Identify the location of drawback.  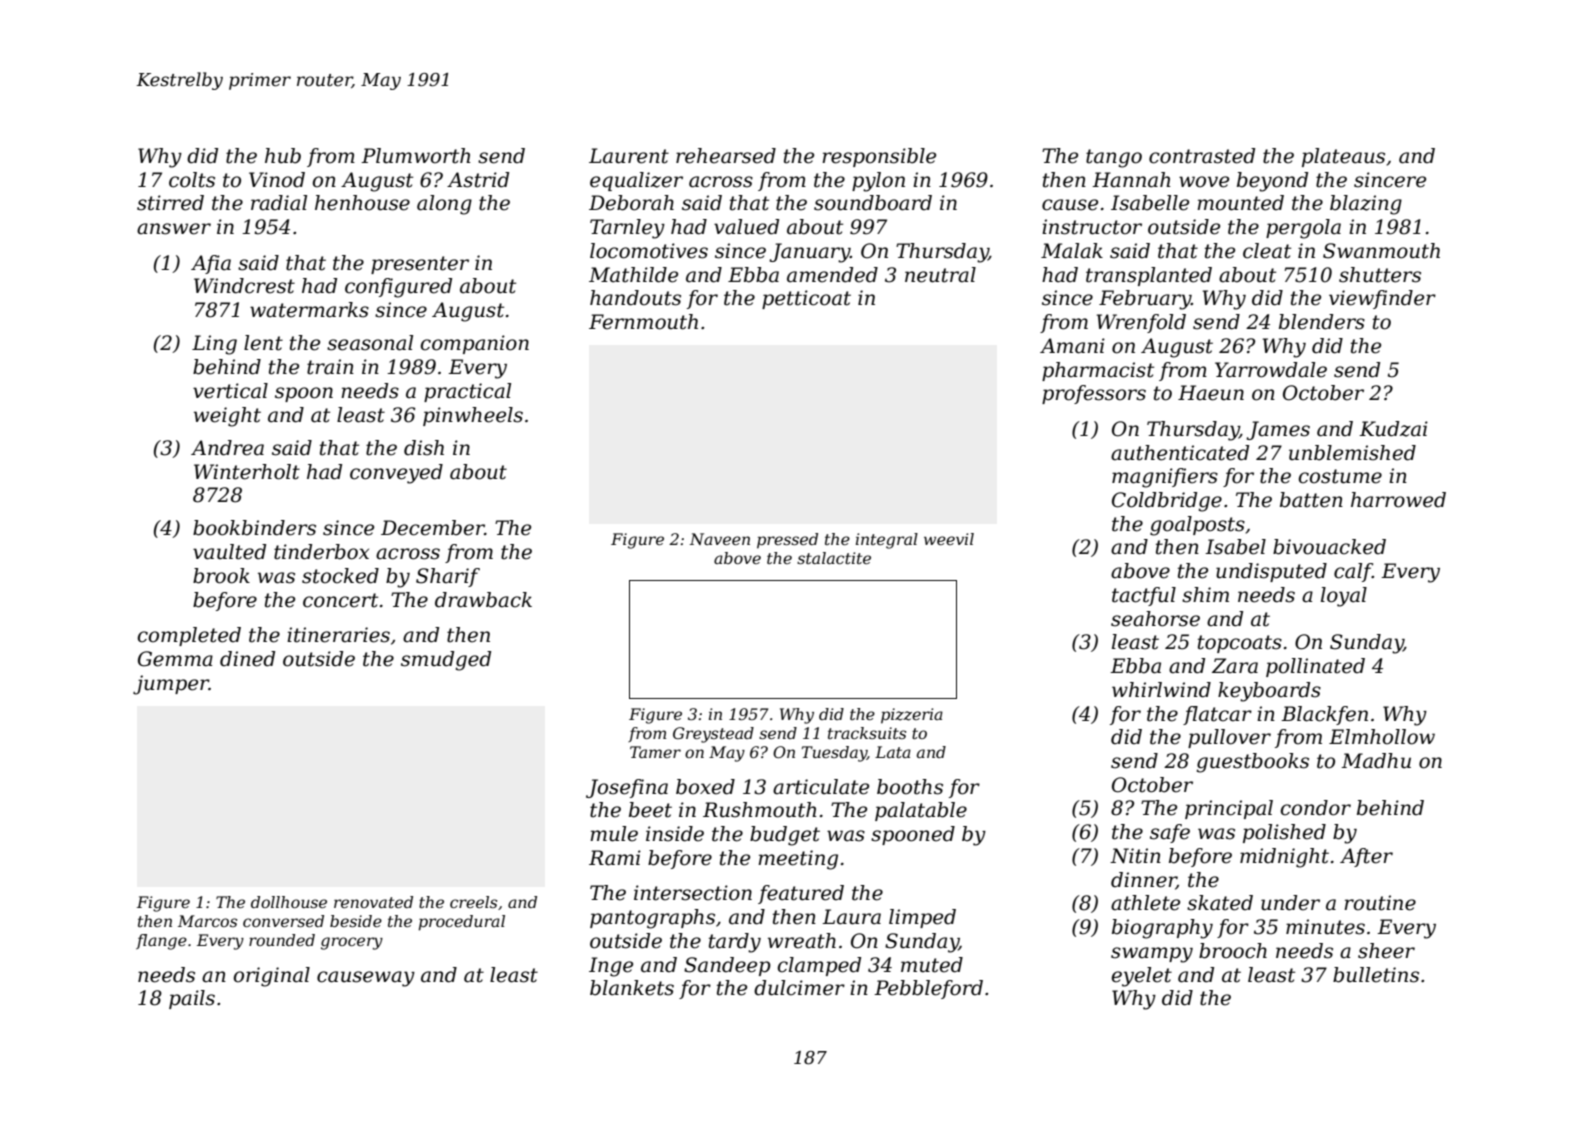
(483, 600).
